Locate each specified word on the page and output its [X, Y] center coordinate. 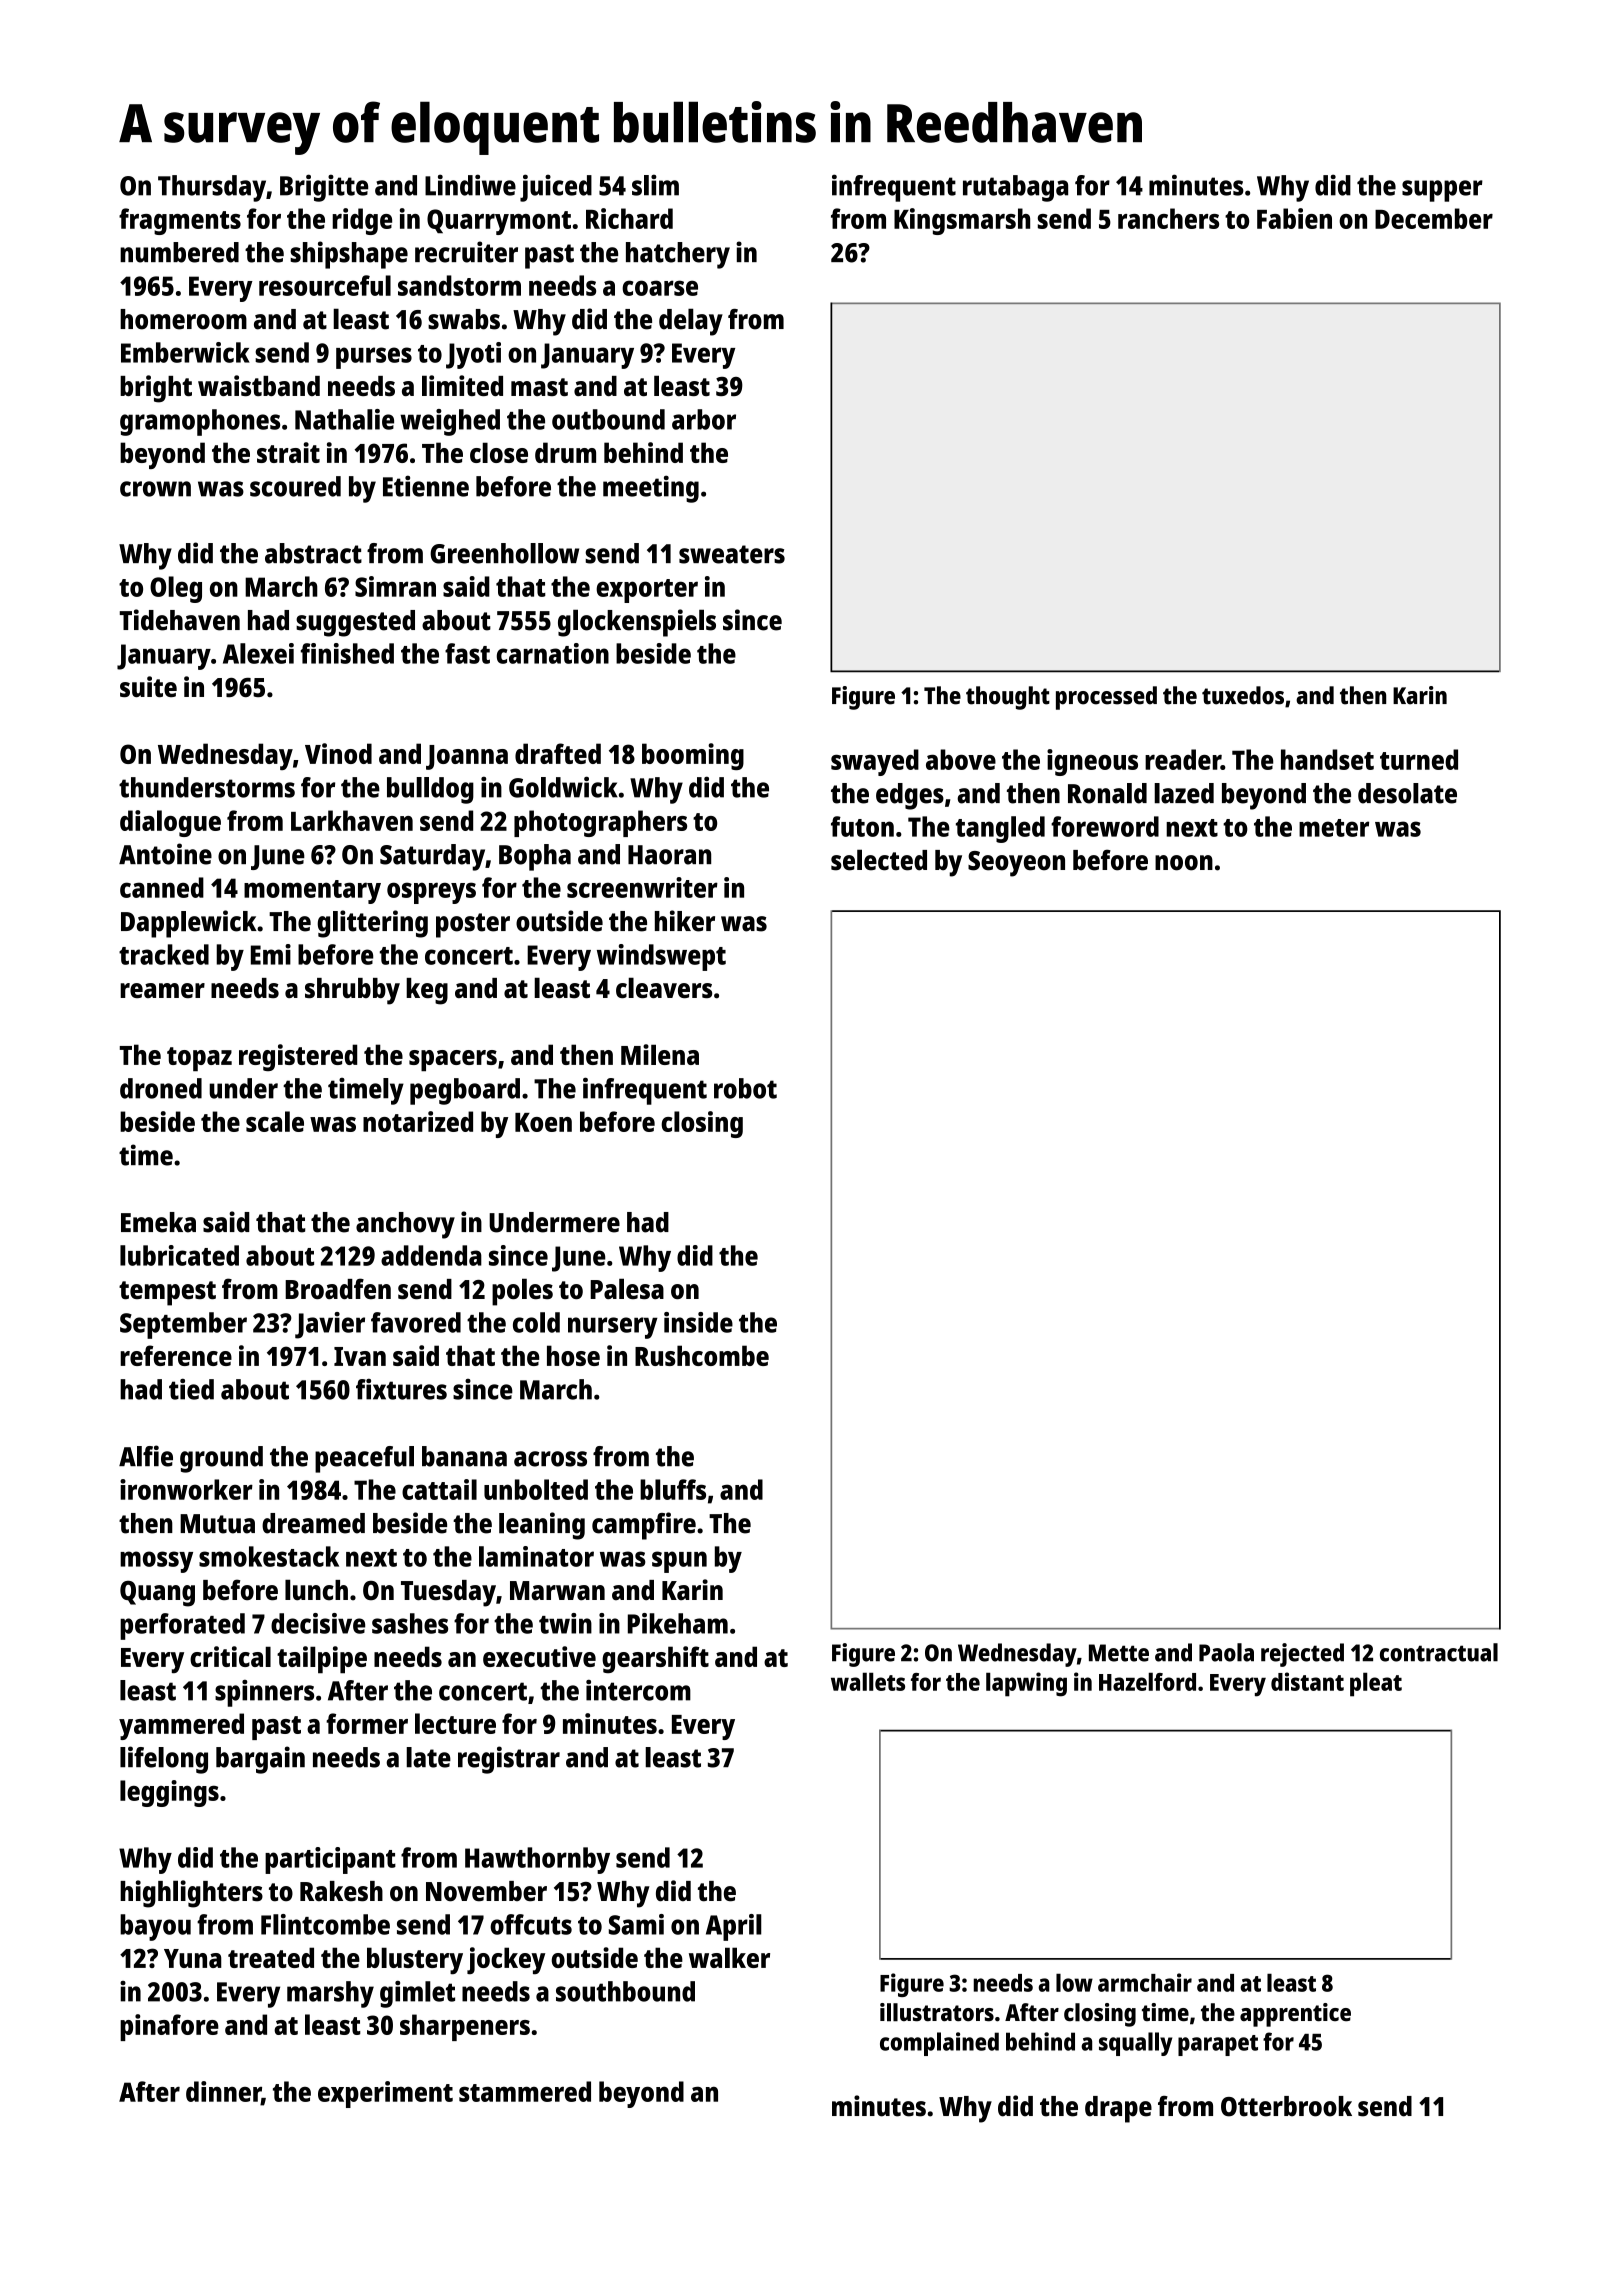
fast [467, 653]
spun [679, 1562]
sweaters [732, 554]
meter [1334, 828]
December [1434, 218]
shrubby [352, 991]
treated [271, 1957]
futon [862, 826]
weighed [450, 422]
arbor [704, 419]
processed [1106, 698]
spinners [264, 1693]
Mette [1119, 1653]
